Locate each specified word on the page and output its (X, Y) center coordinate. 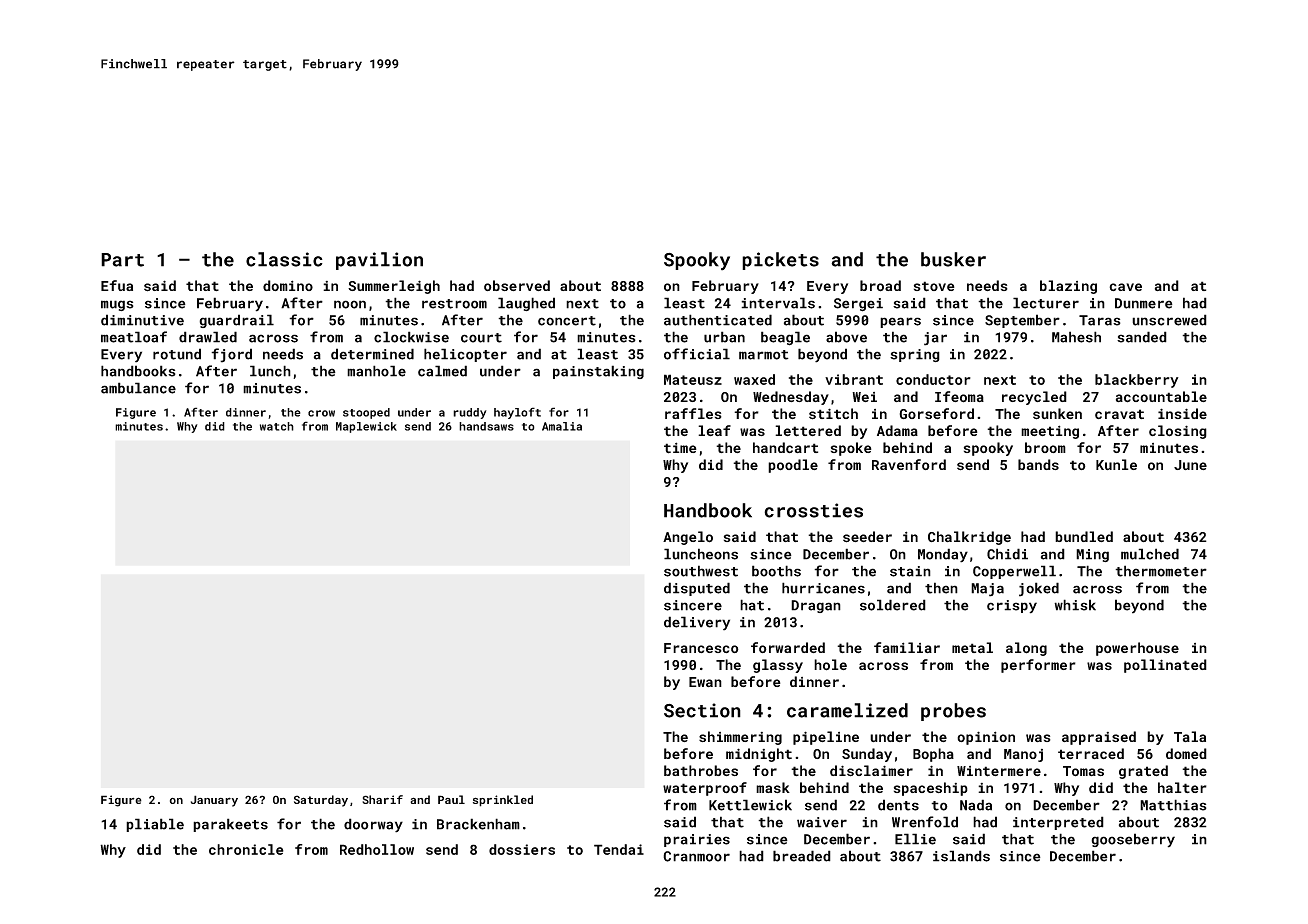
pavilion (379, 261)
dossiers (522, 849)
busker (953, 259)
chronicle (246, 849)
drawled (208, 337)
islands (961, 856)
